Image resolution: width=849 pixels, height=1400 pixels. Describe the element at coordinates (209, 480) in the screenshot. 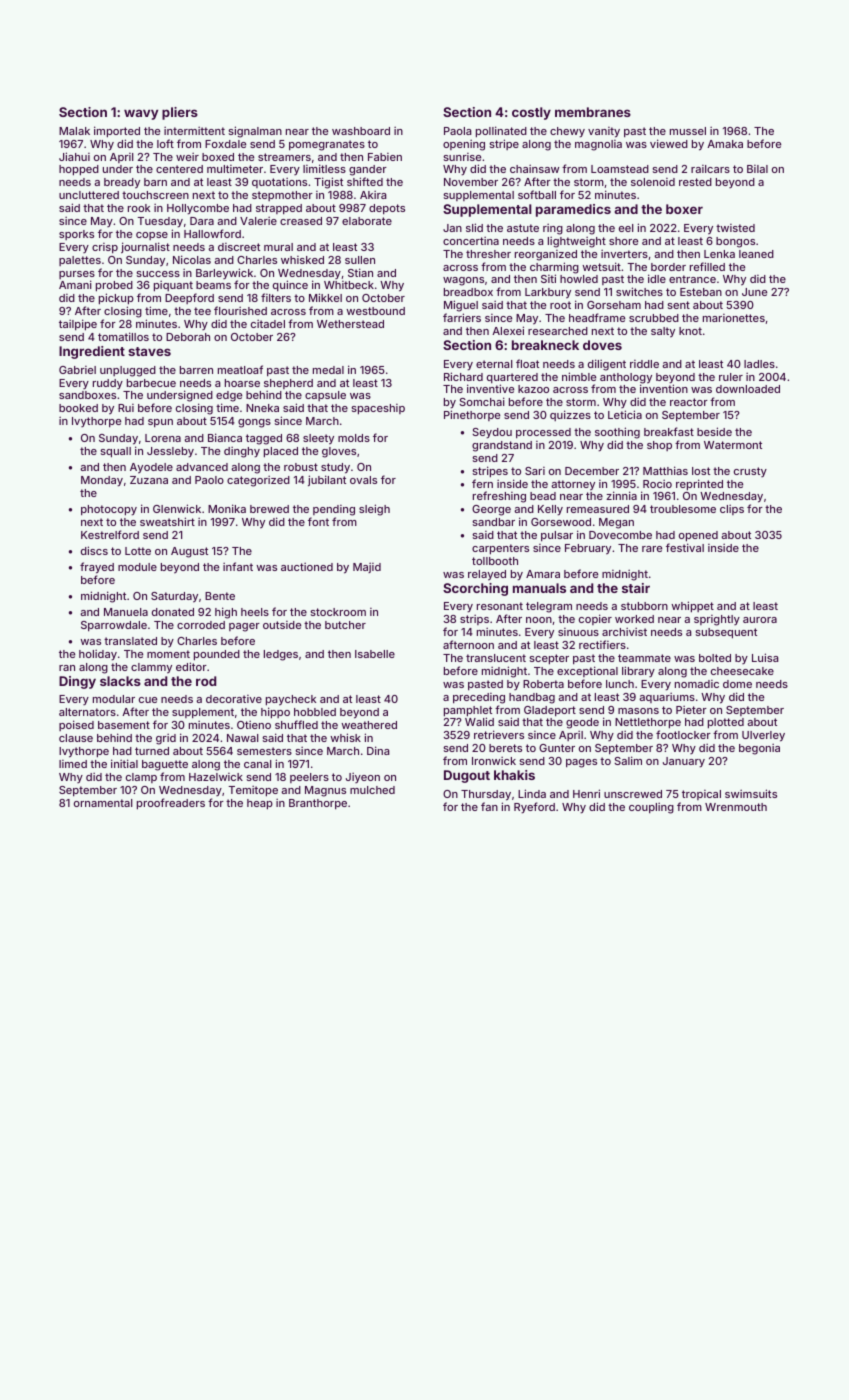

I see `Paolo` at that location.
